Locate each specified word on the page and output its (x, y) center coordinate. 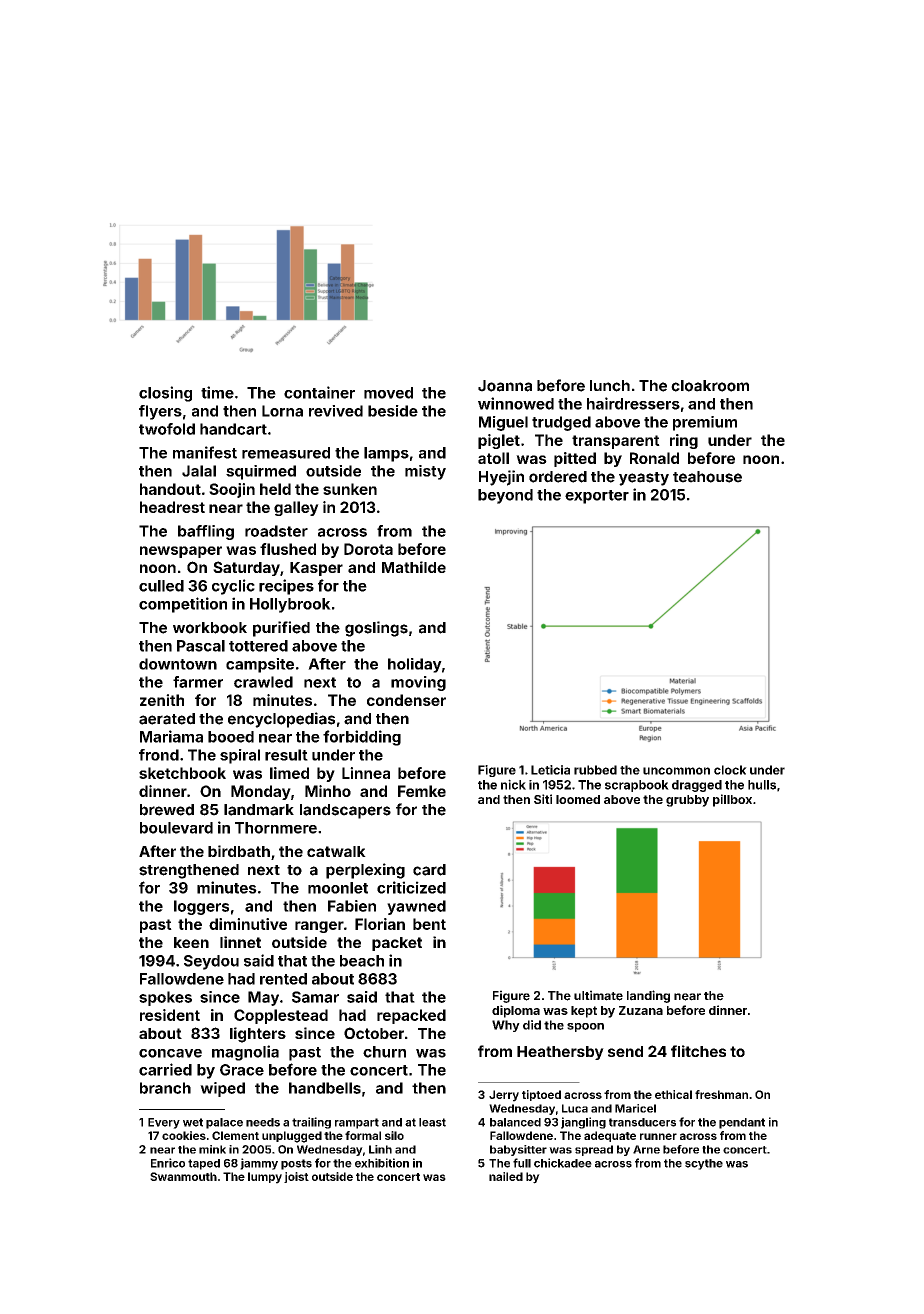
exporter (597, 497)
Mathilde (414, 567)
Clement (235, 1135)
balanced (515, 1122)
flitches (698, 1051)
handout (170, 489)
